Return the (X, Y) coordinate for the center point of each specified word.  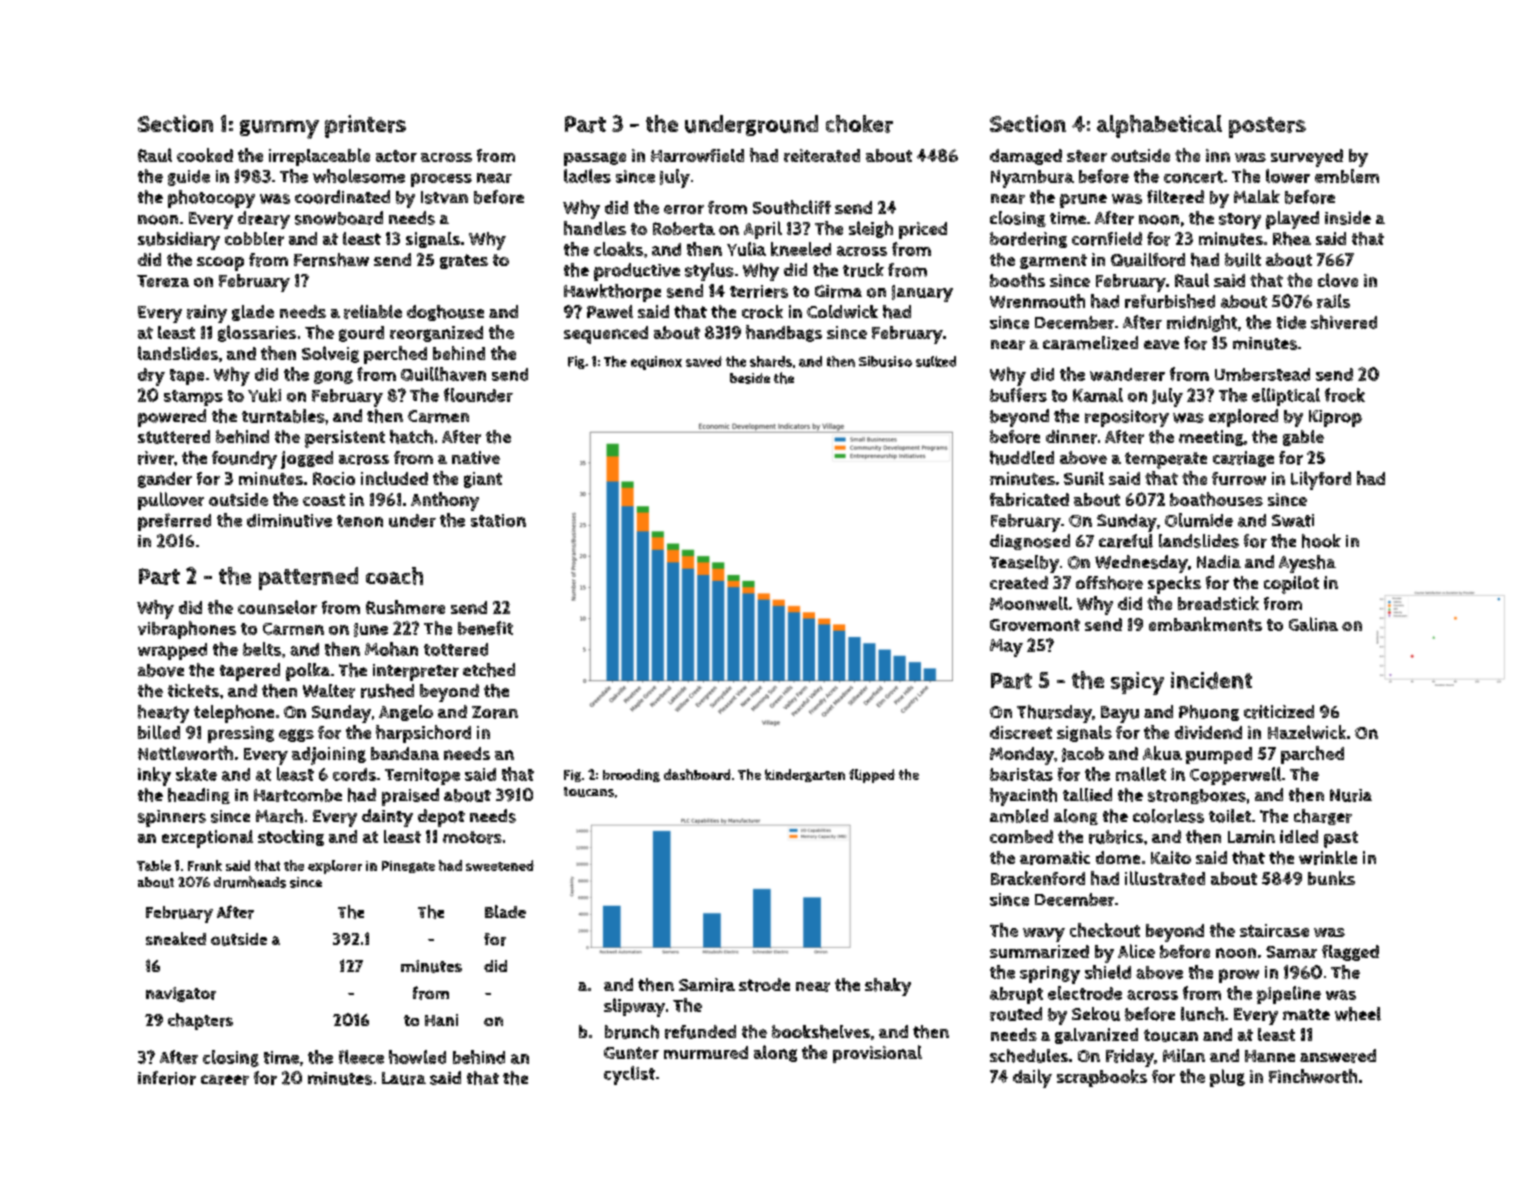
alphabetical (1159, 126)
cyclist (629, 1075)
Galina (1313, 624)
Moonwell (1029, 603)
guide (189, 178)
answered (1338, 1056)
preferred (174, 522)
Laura (404, 1078)
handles (595, 228)
